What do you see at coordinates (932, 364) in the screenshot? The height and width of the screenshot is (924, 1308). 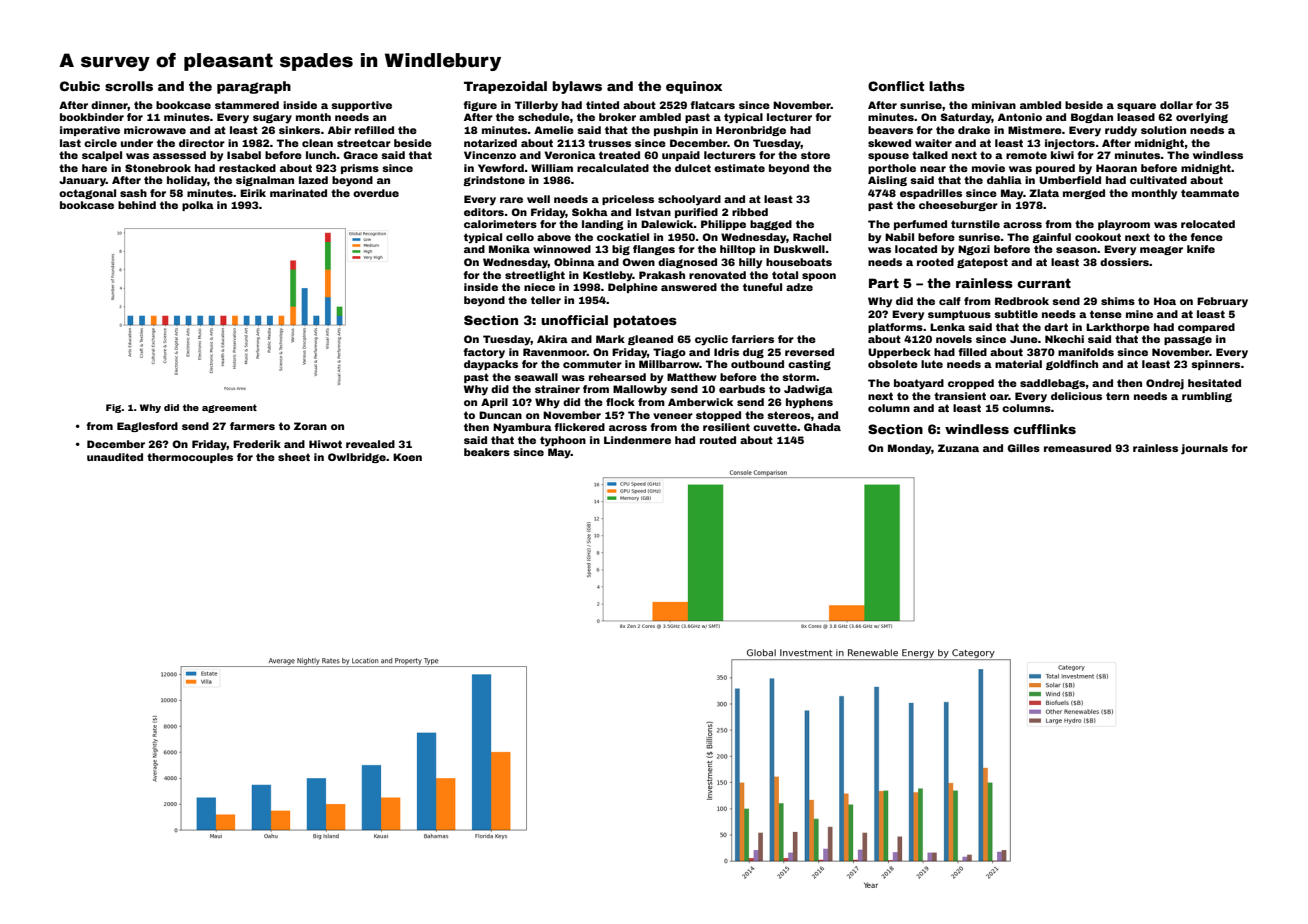 I see `lute` at bounding box center [932, 364].
